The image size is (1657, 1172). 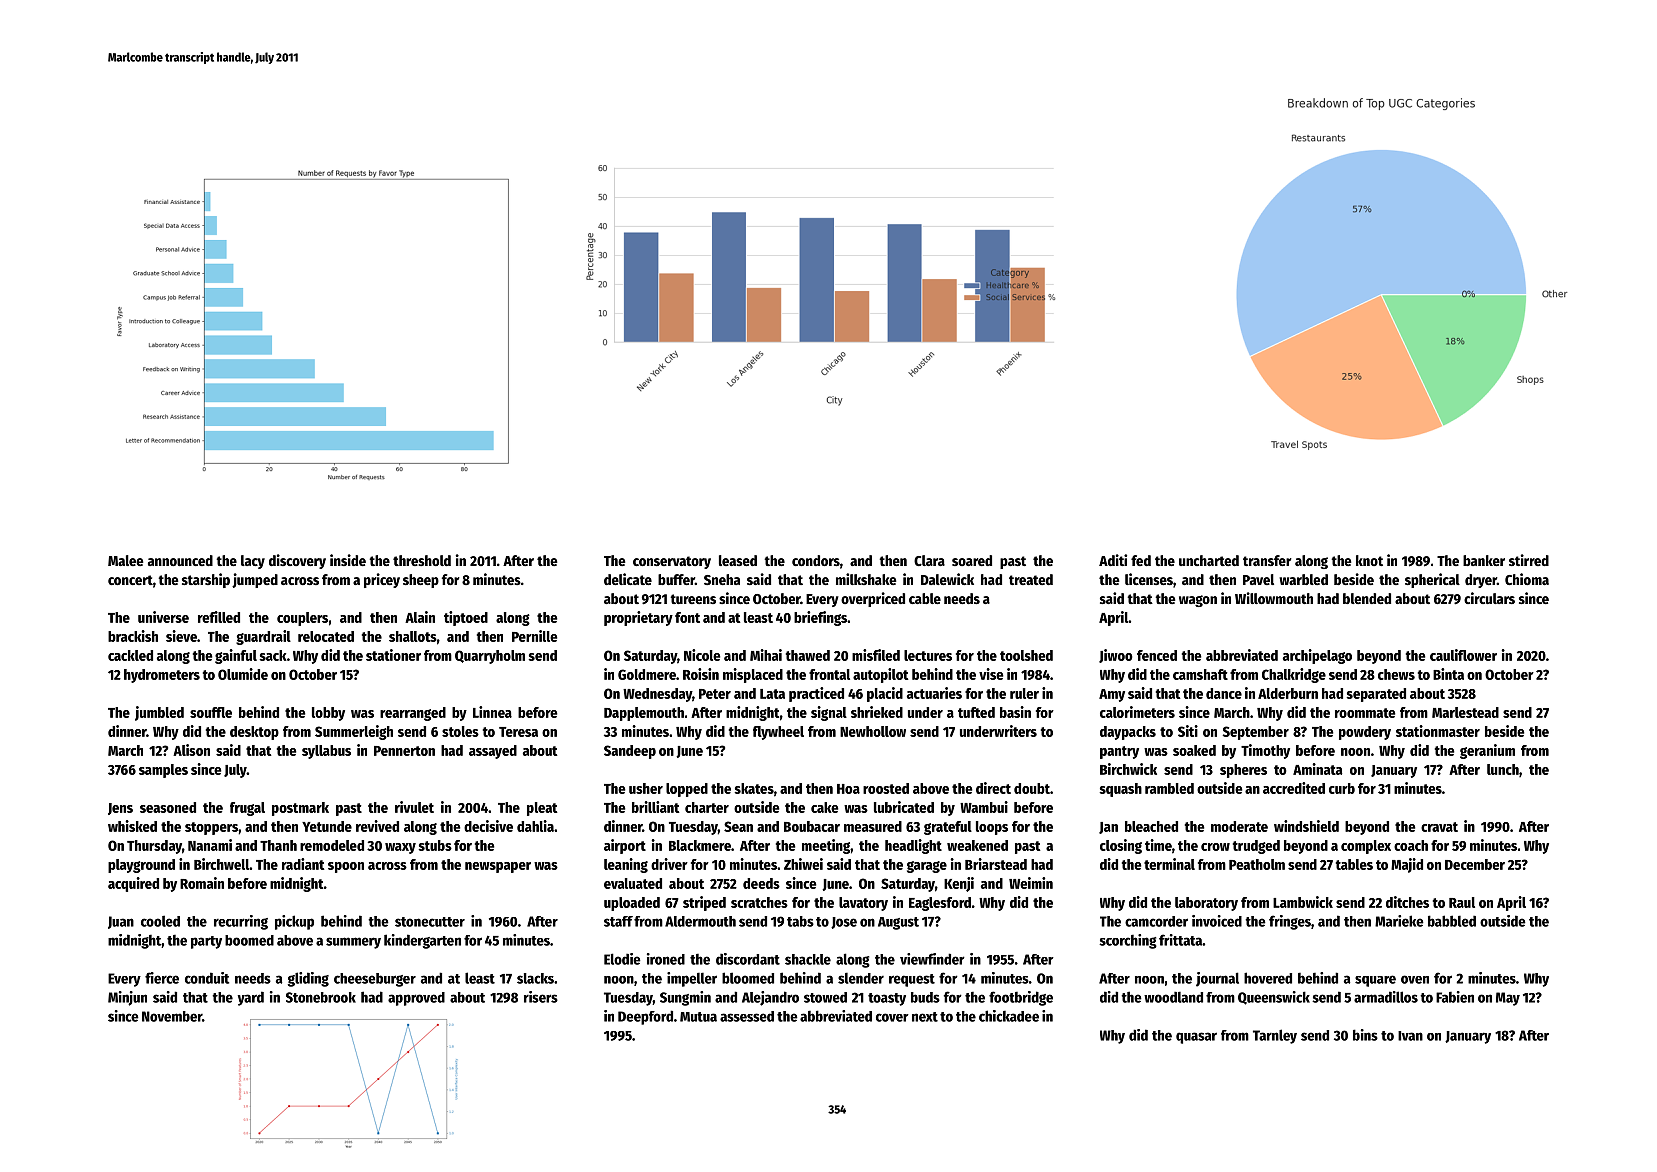 I want to click on Majid, so click(x=1407, y=865).
